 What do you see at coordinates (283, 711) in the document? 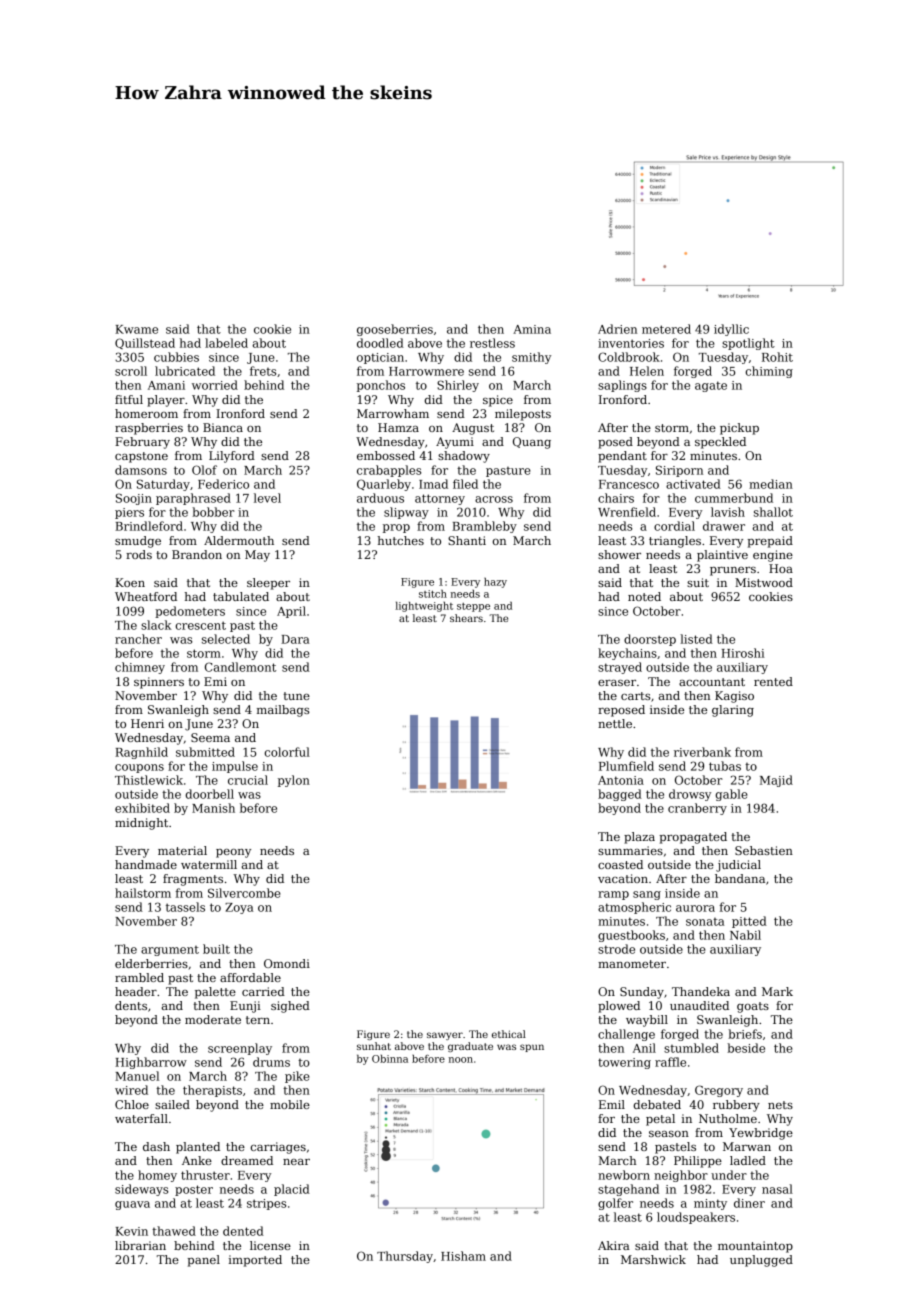
I see `mailbags` at bounding box center [283, 711].
